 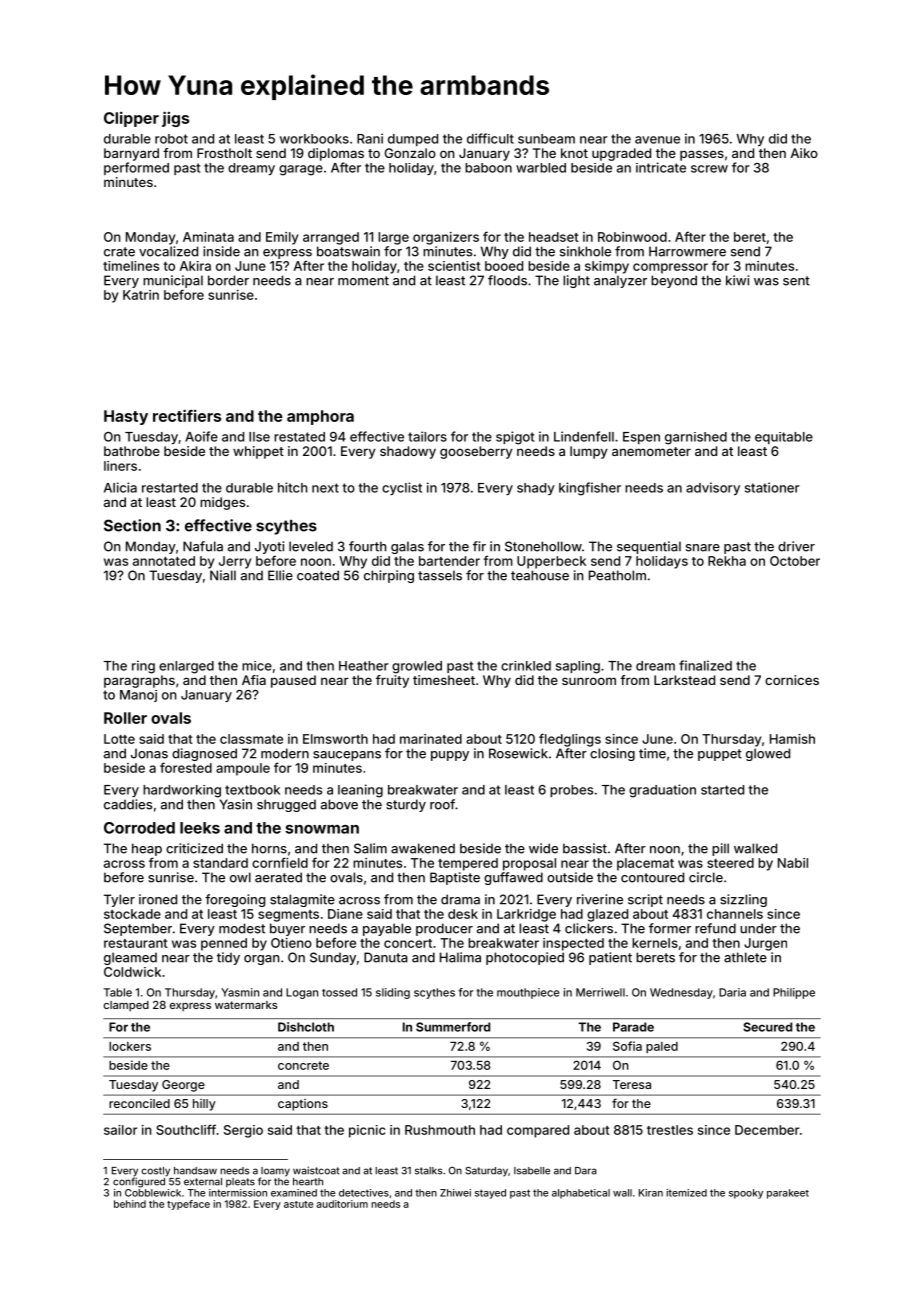 I want to click on moment, so click(x=363, y=281).
